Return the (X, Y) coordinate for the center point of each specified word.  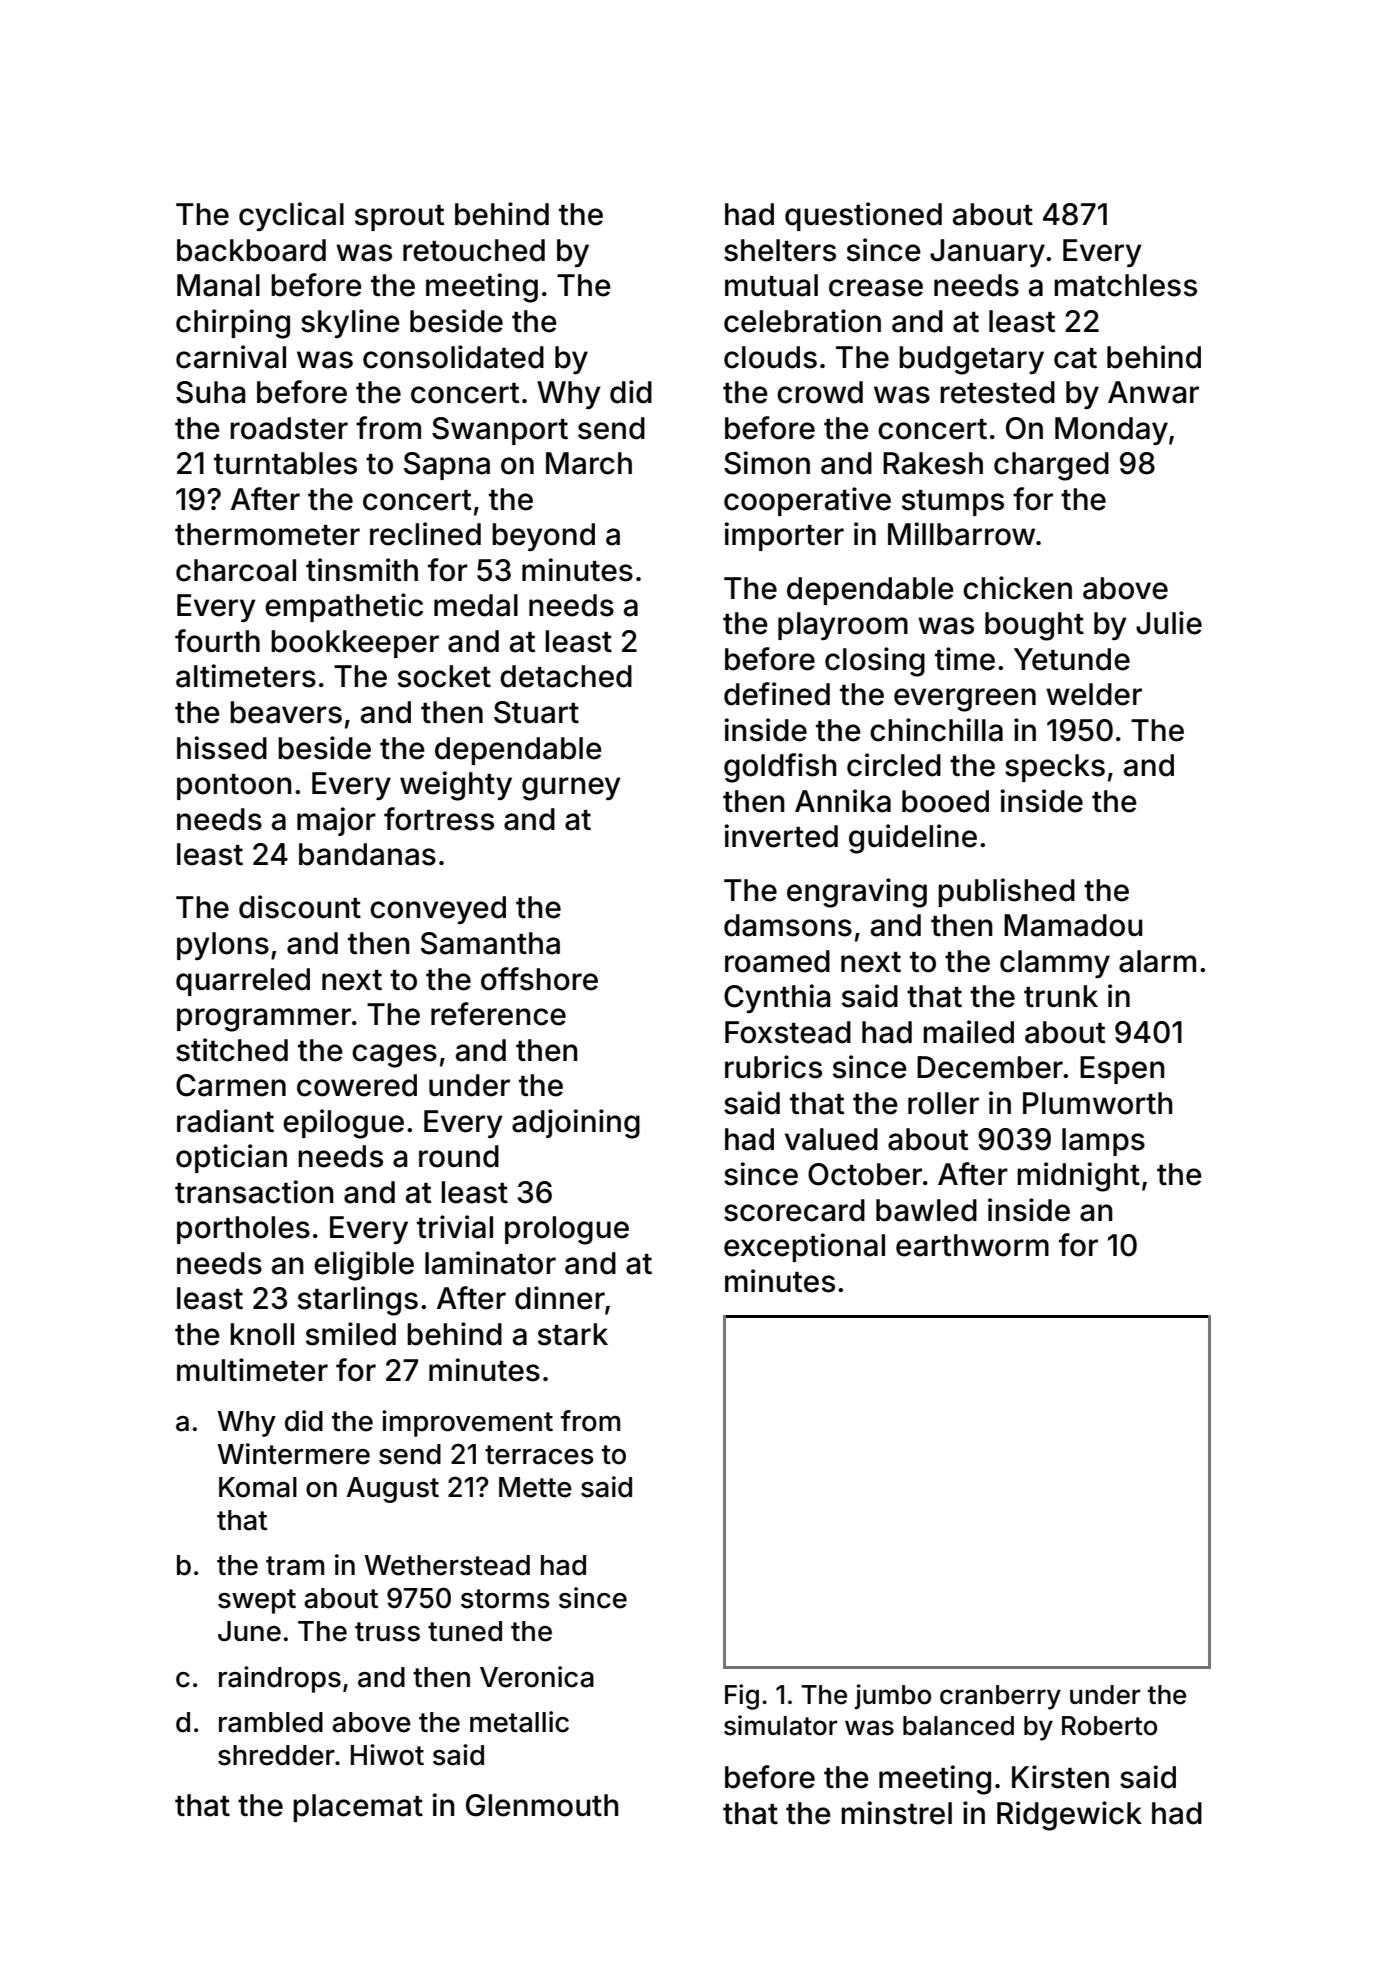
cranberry (1000, 1697)
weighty (456, 786)
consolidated (453, 357)
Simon (767, 463)
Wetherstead (447, 1565)
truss (387, 1632)
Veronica (537, 1677)
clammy (1055, 964)
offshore (539, 979)
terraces (539, 1455)
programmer (264, 1020)
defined (777, 694)
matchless (1125, 285)
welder (1094, 694)
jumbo (893, 1697)
